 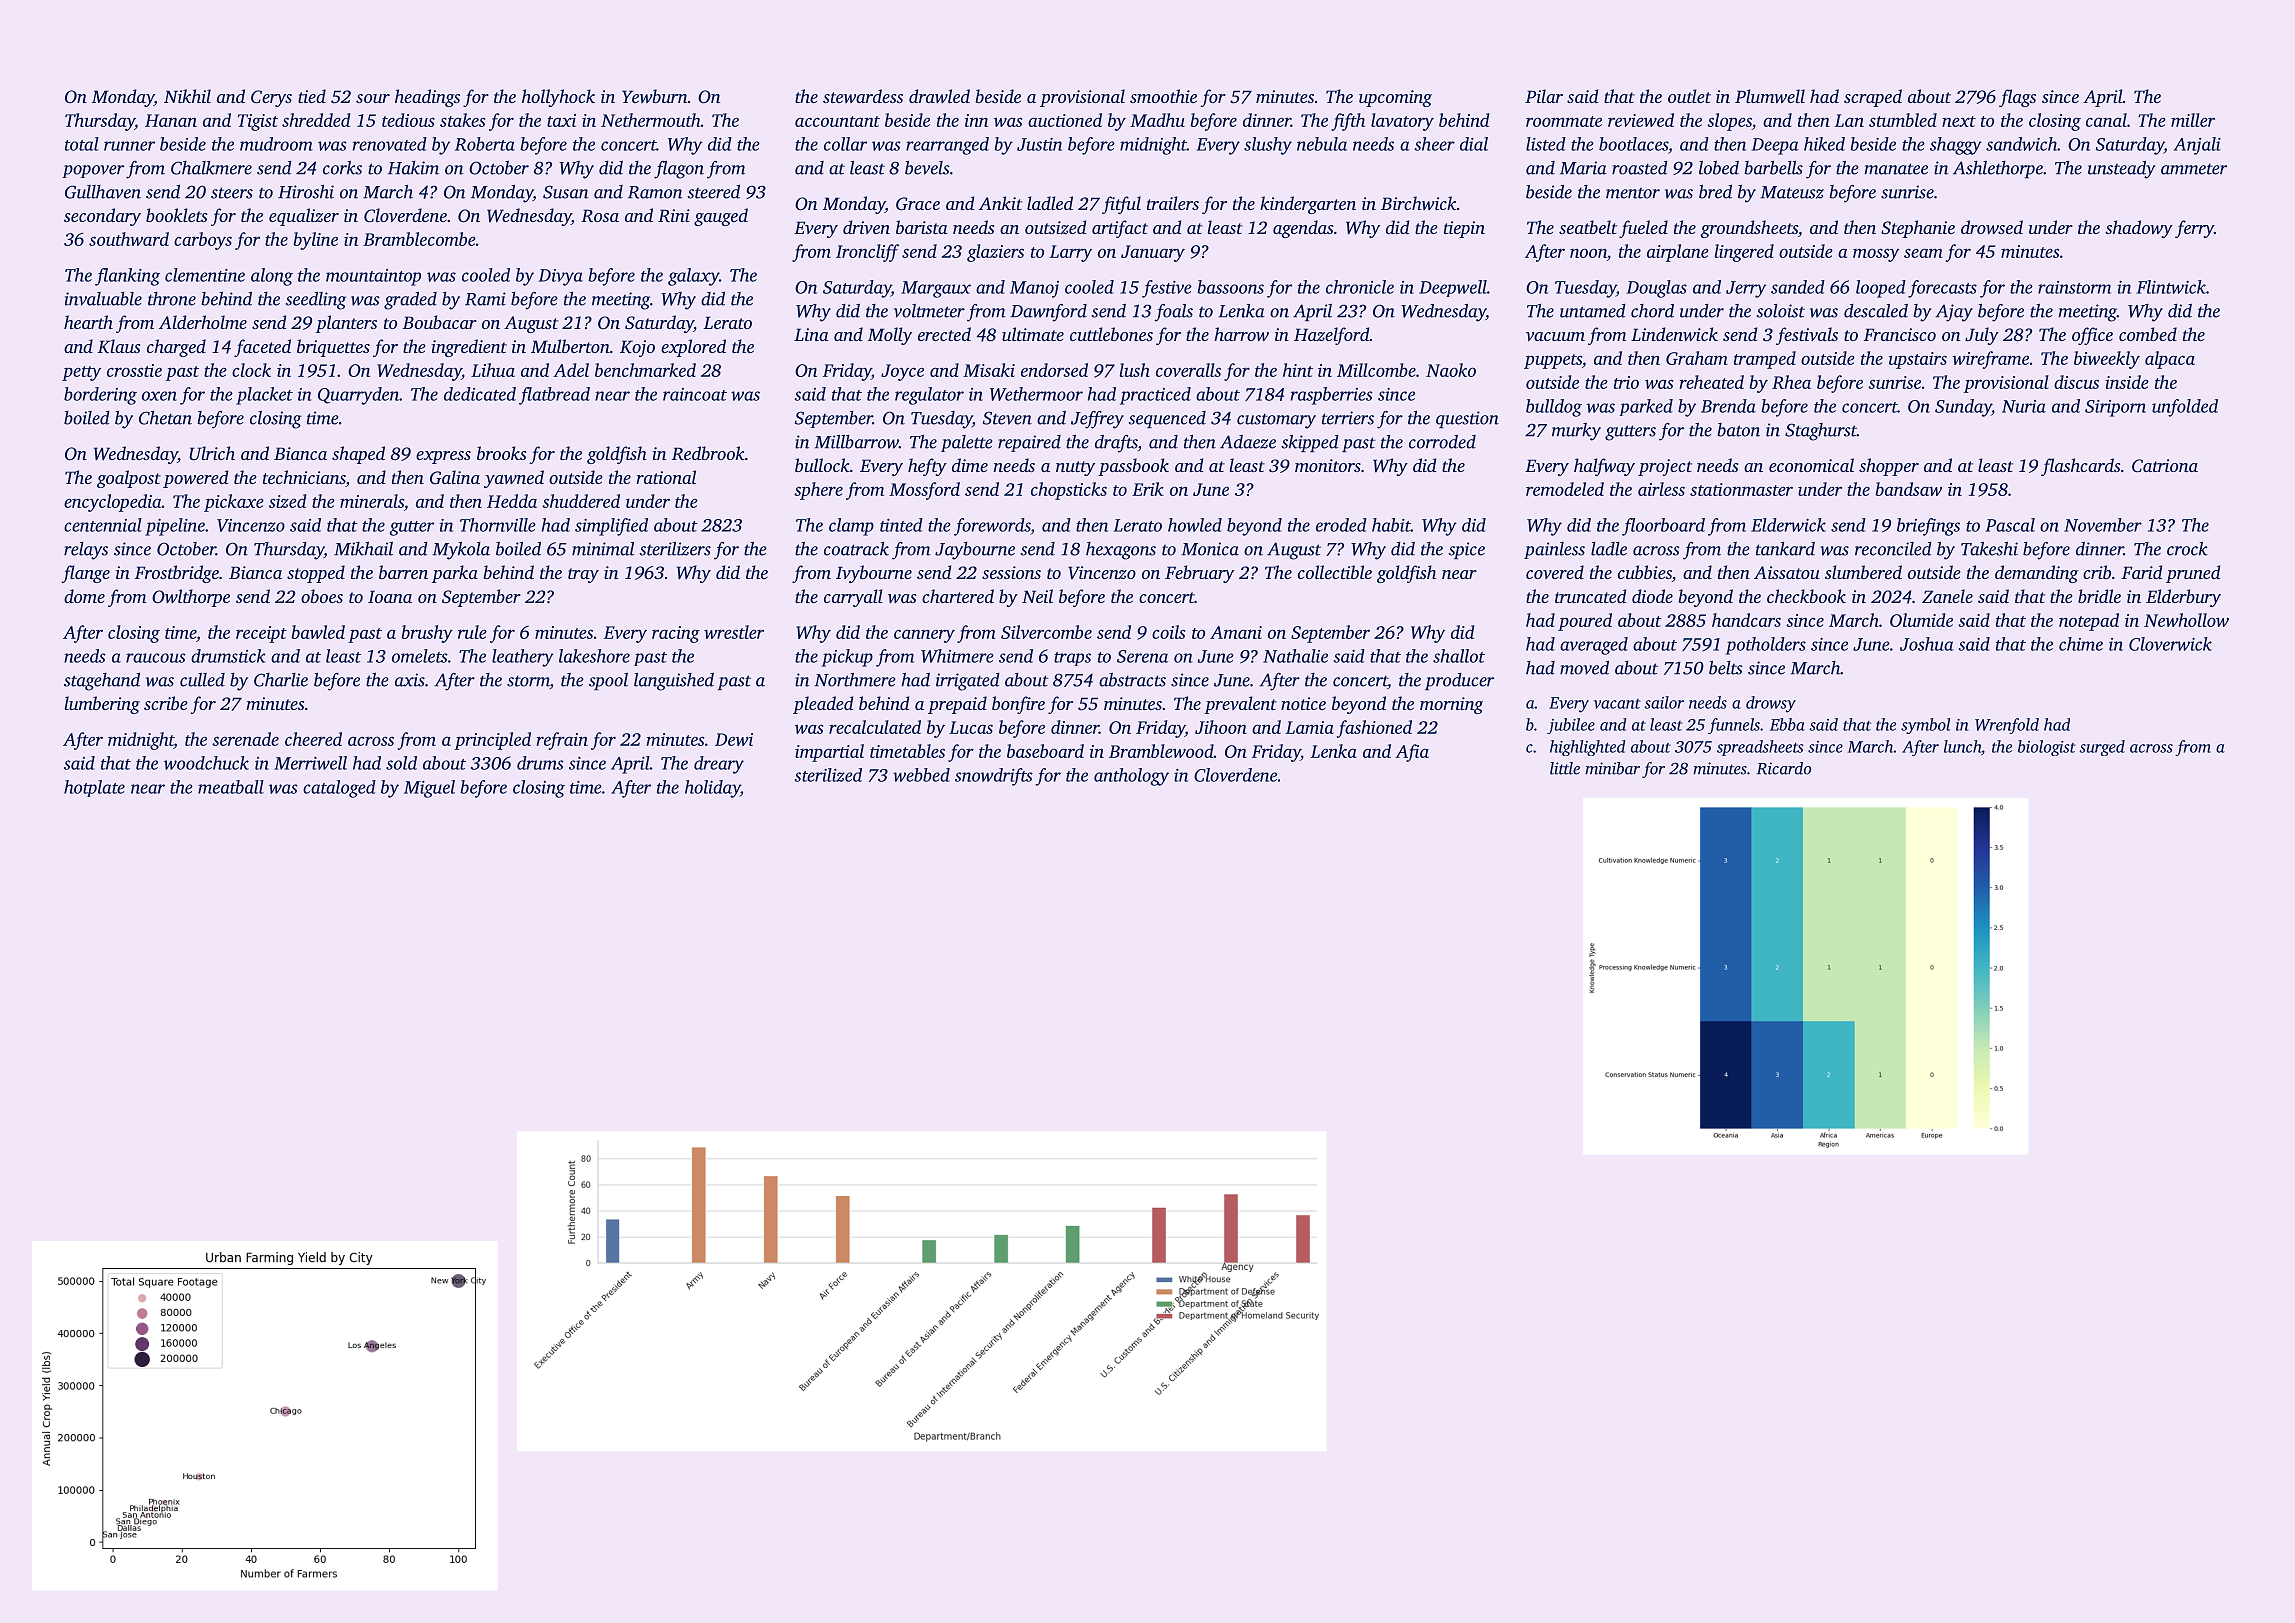 What do you see at coordinates (413, 168) in the image?
I see `Hakim` at bounding box center [413, 168].
